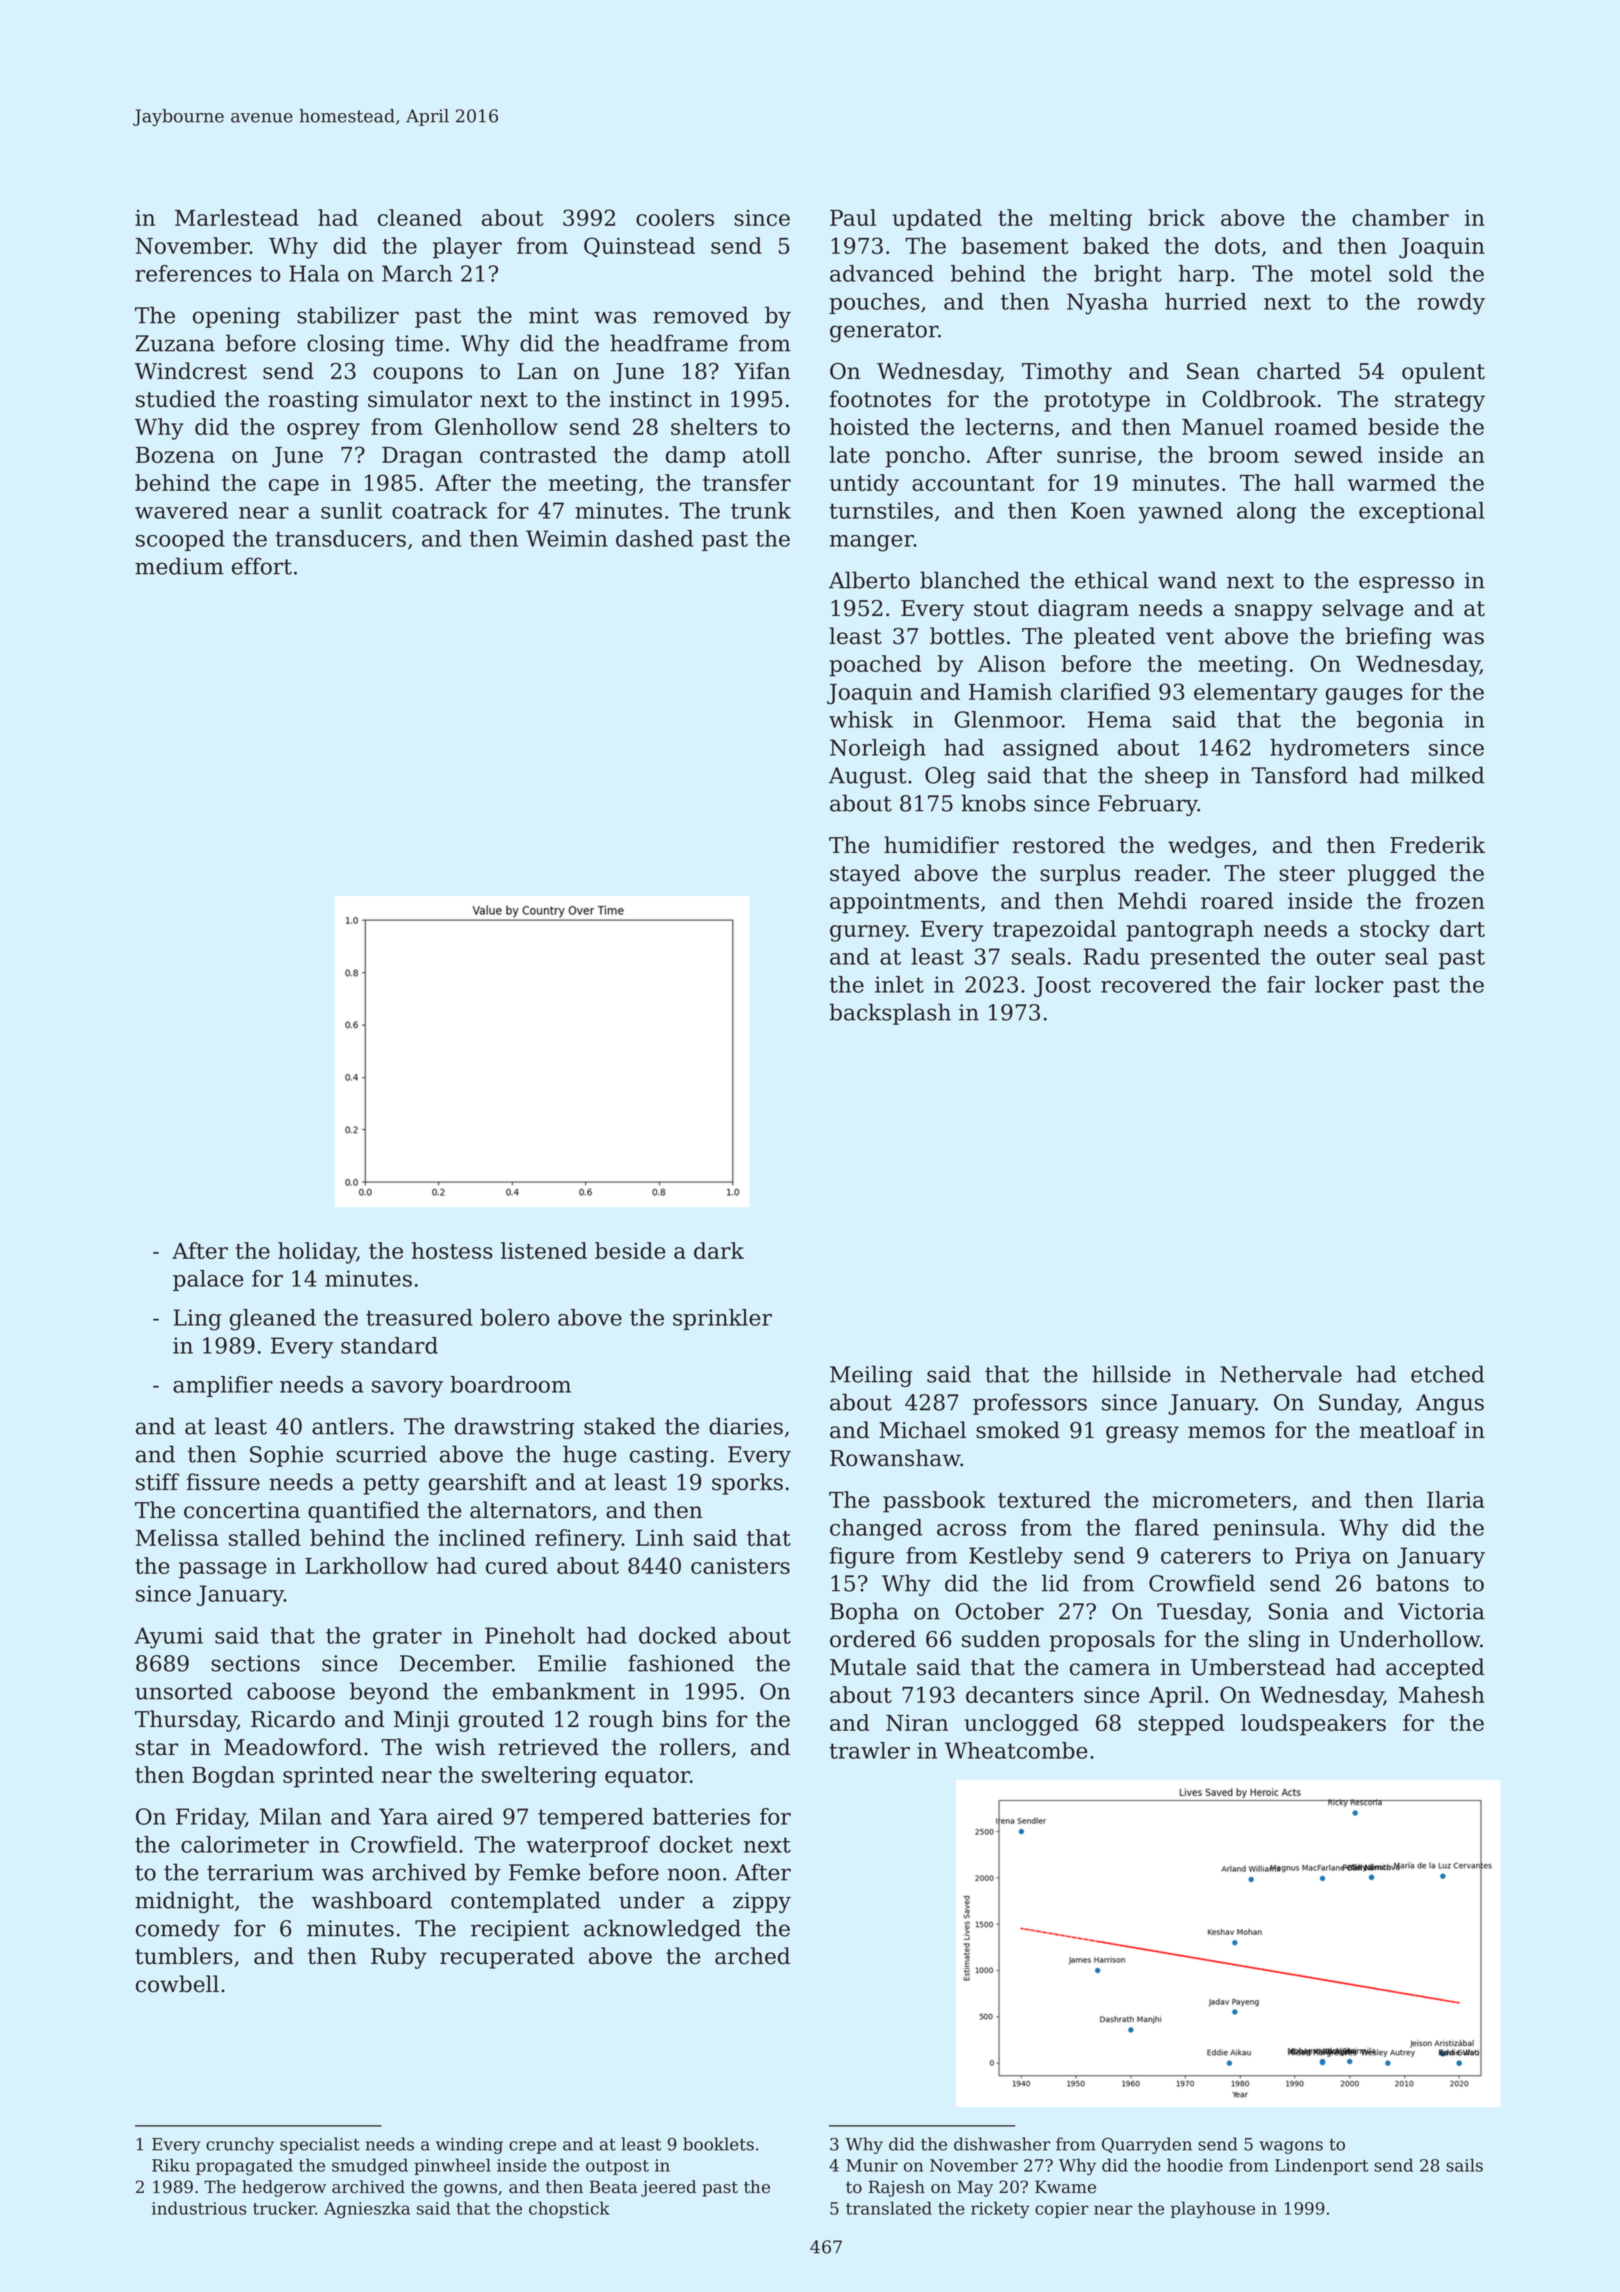 The height and width of the screenshot is (2292, 1620). What do you see at coordinates (372, 1900) in the screenshot?
I see `washboard` at bounding box center [372, 1900].
